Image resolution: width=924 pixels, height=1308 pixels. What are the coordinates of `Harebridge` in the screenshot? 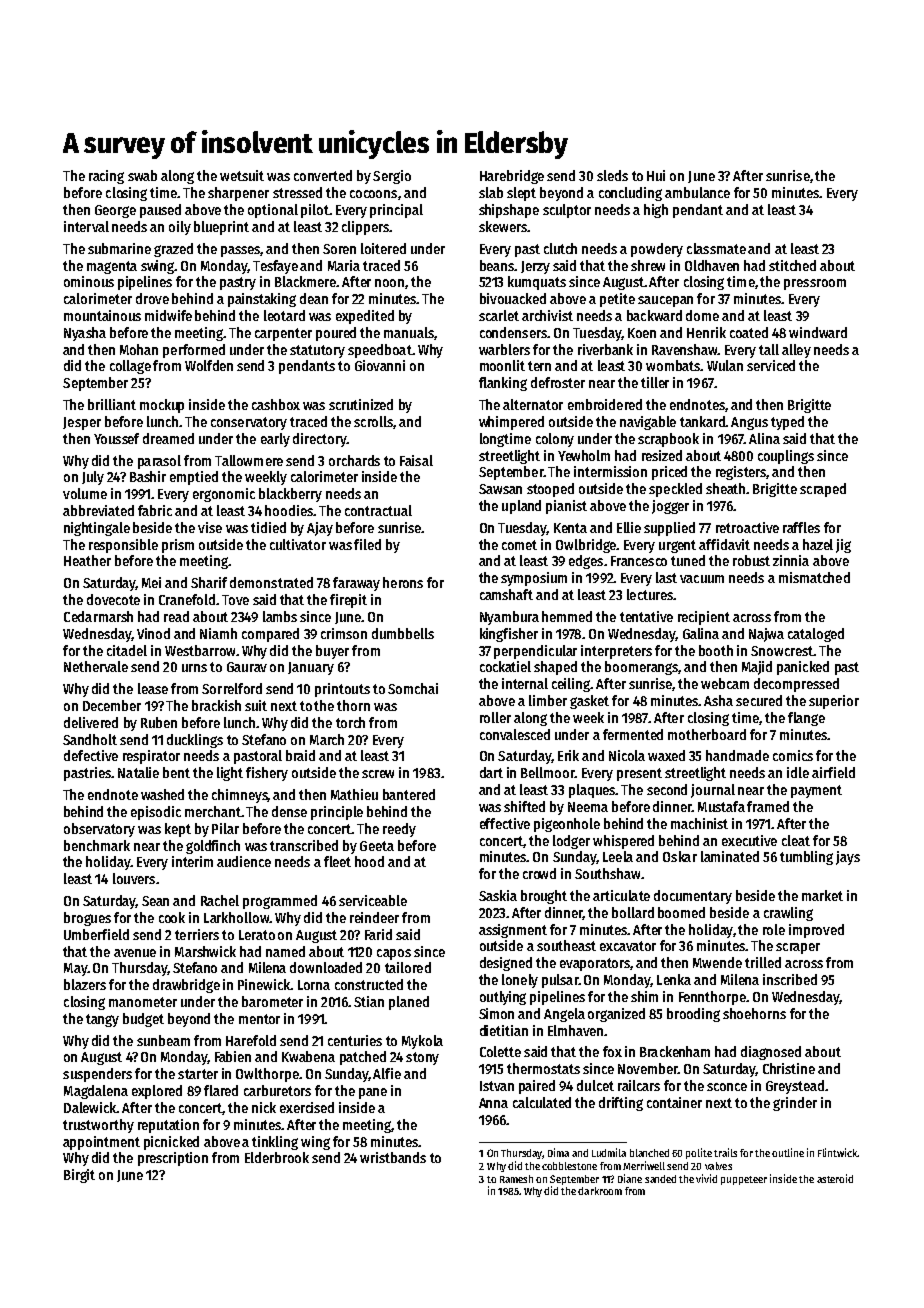 It's located at (512, 177).
